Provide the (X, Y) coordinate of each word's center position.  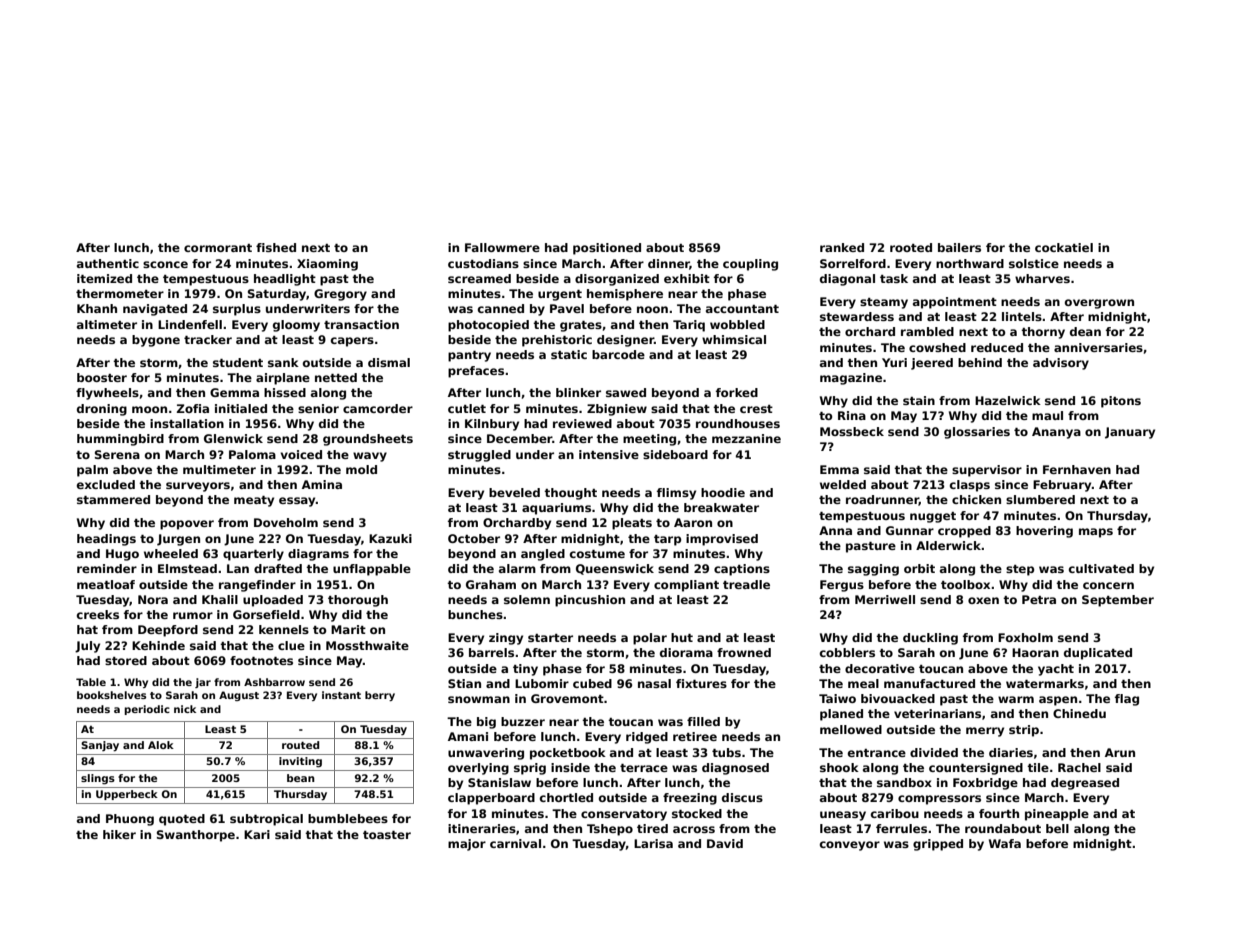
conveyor (850, 846)
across (694, 829)
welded (843, 484)
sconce (165, 264)
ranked (842, 247)
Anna (835, 530)
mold (361, 469)
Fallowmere (502, 247)
